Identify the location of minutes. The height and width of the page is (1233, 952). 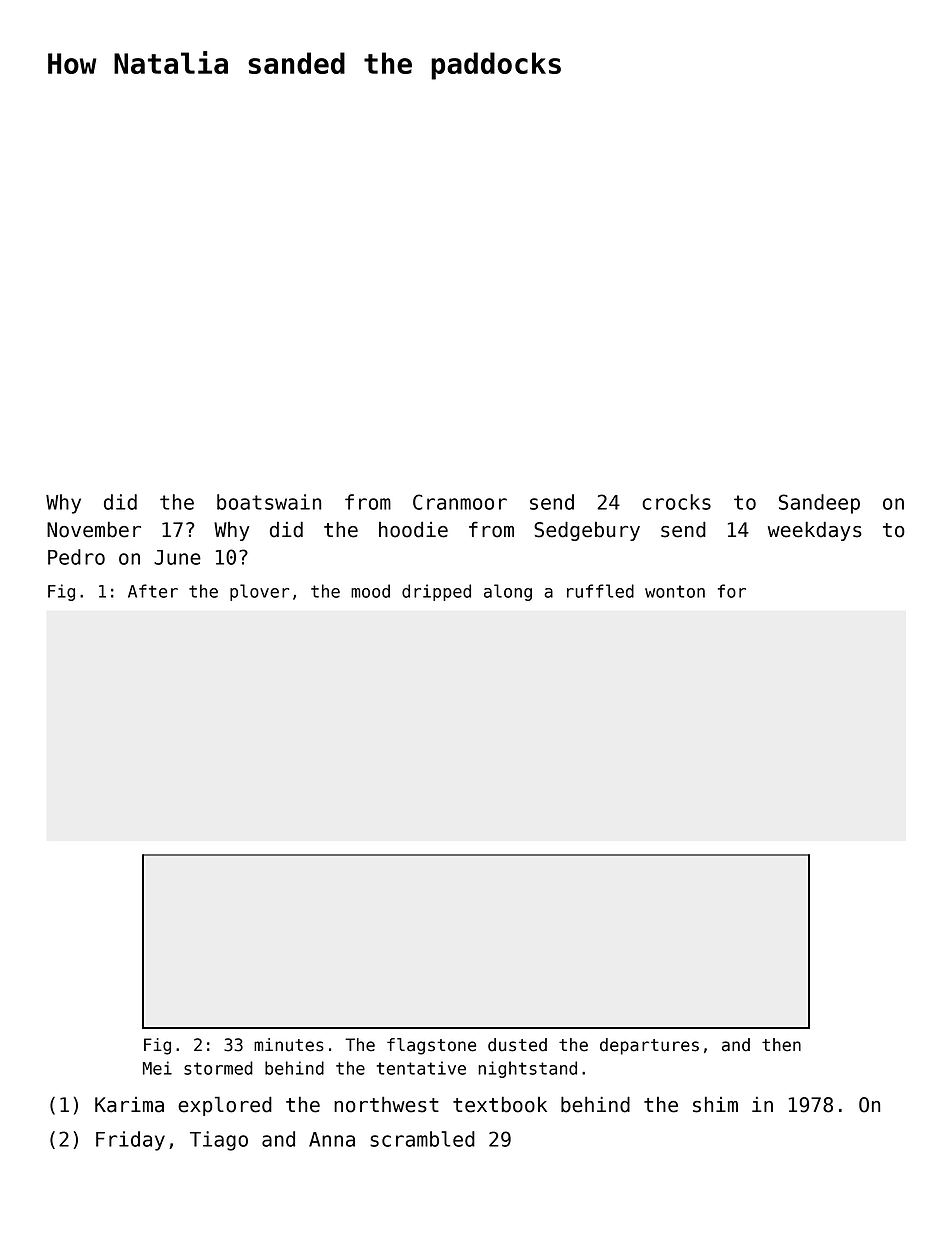
(289, 1045).
